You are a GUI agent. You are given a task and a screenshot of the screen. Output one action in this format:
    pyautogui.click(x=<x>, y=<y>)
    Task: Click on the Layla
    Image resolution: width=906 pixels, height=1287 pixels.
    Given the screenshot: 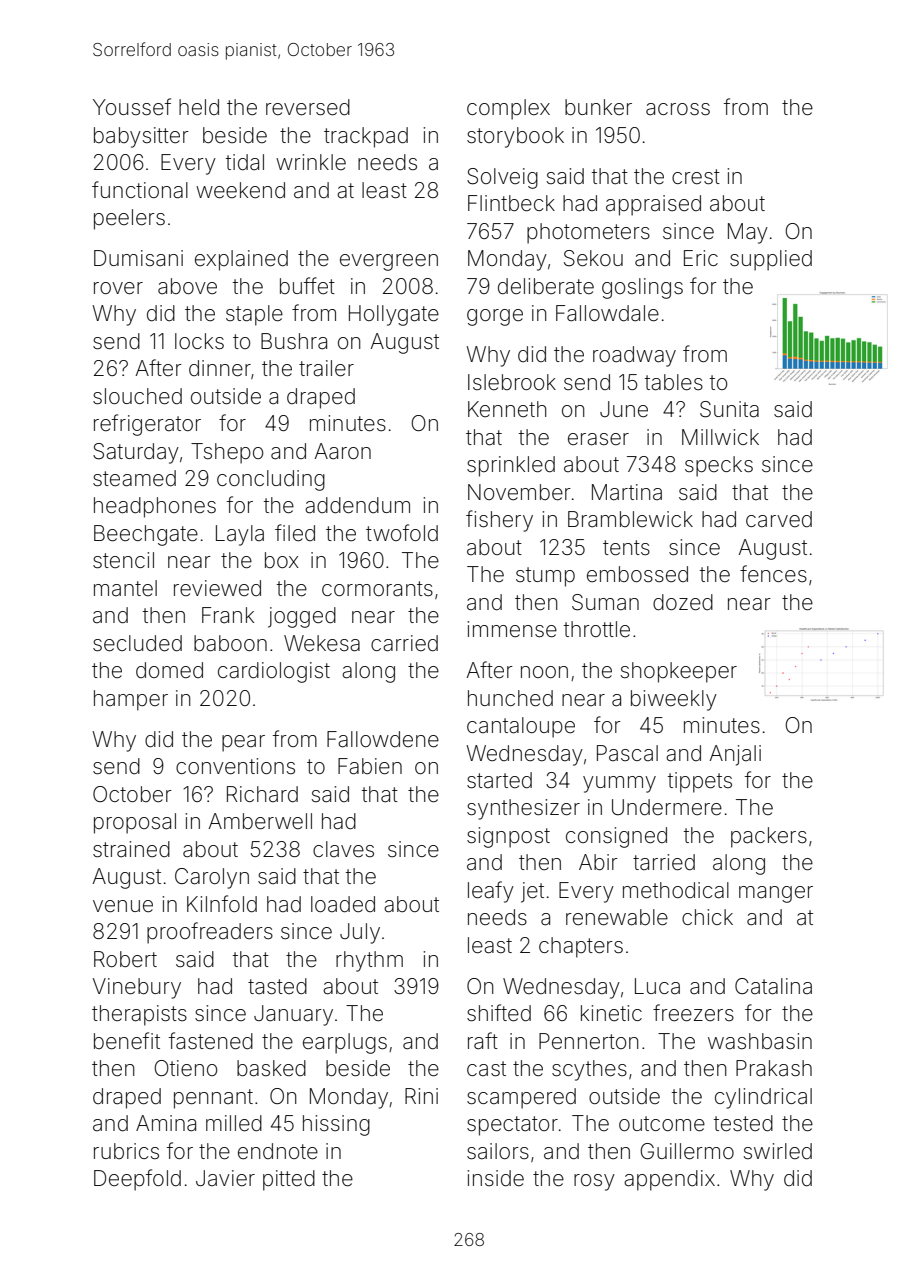 What is the action you would take?
    pyautogui.click(x=240, y=535)
